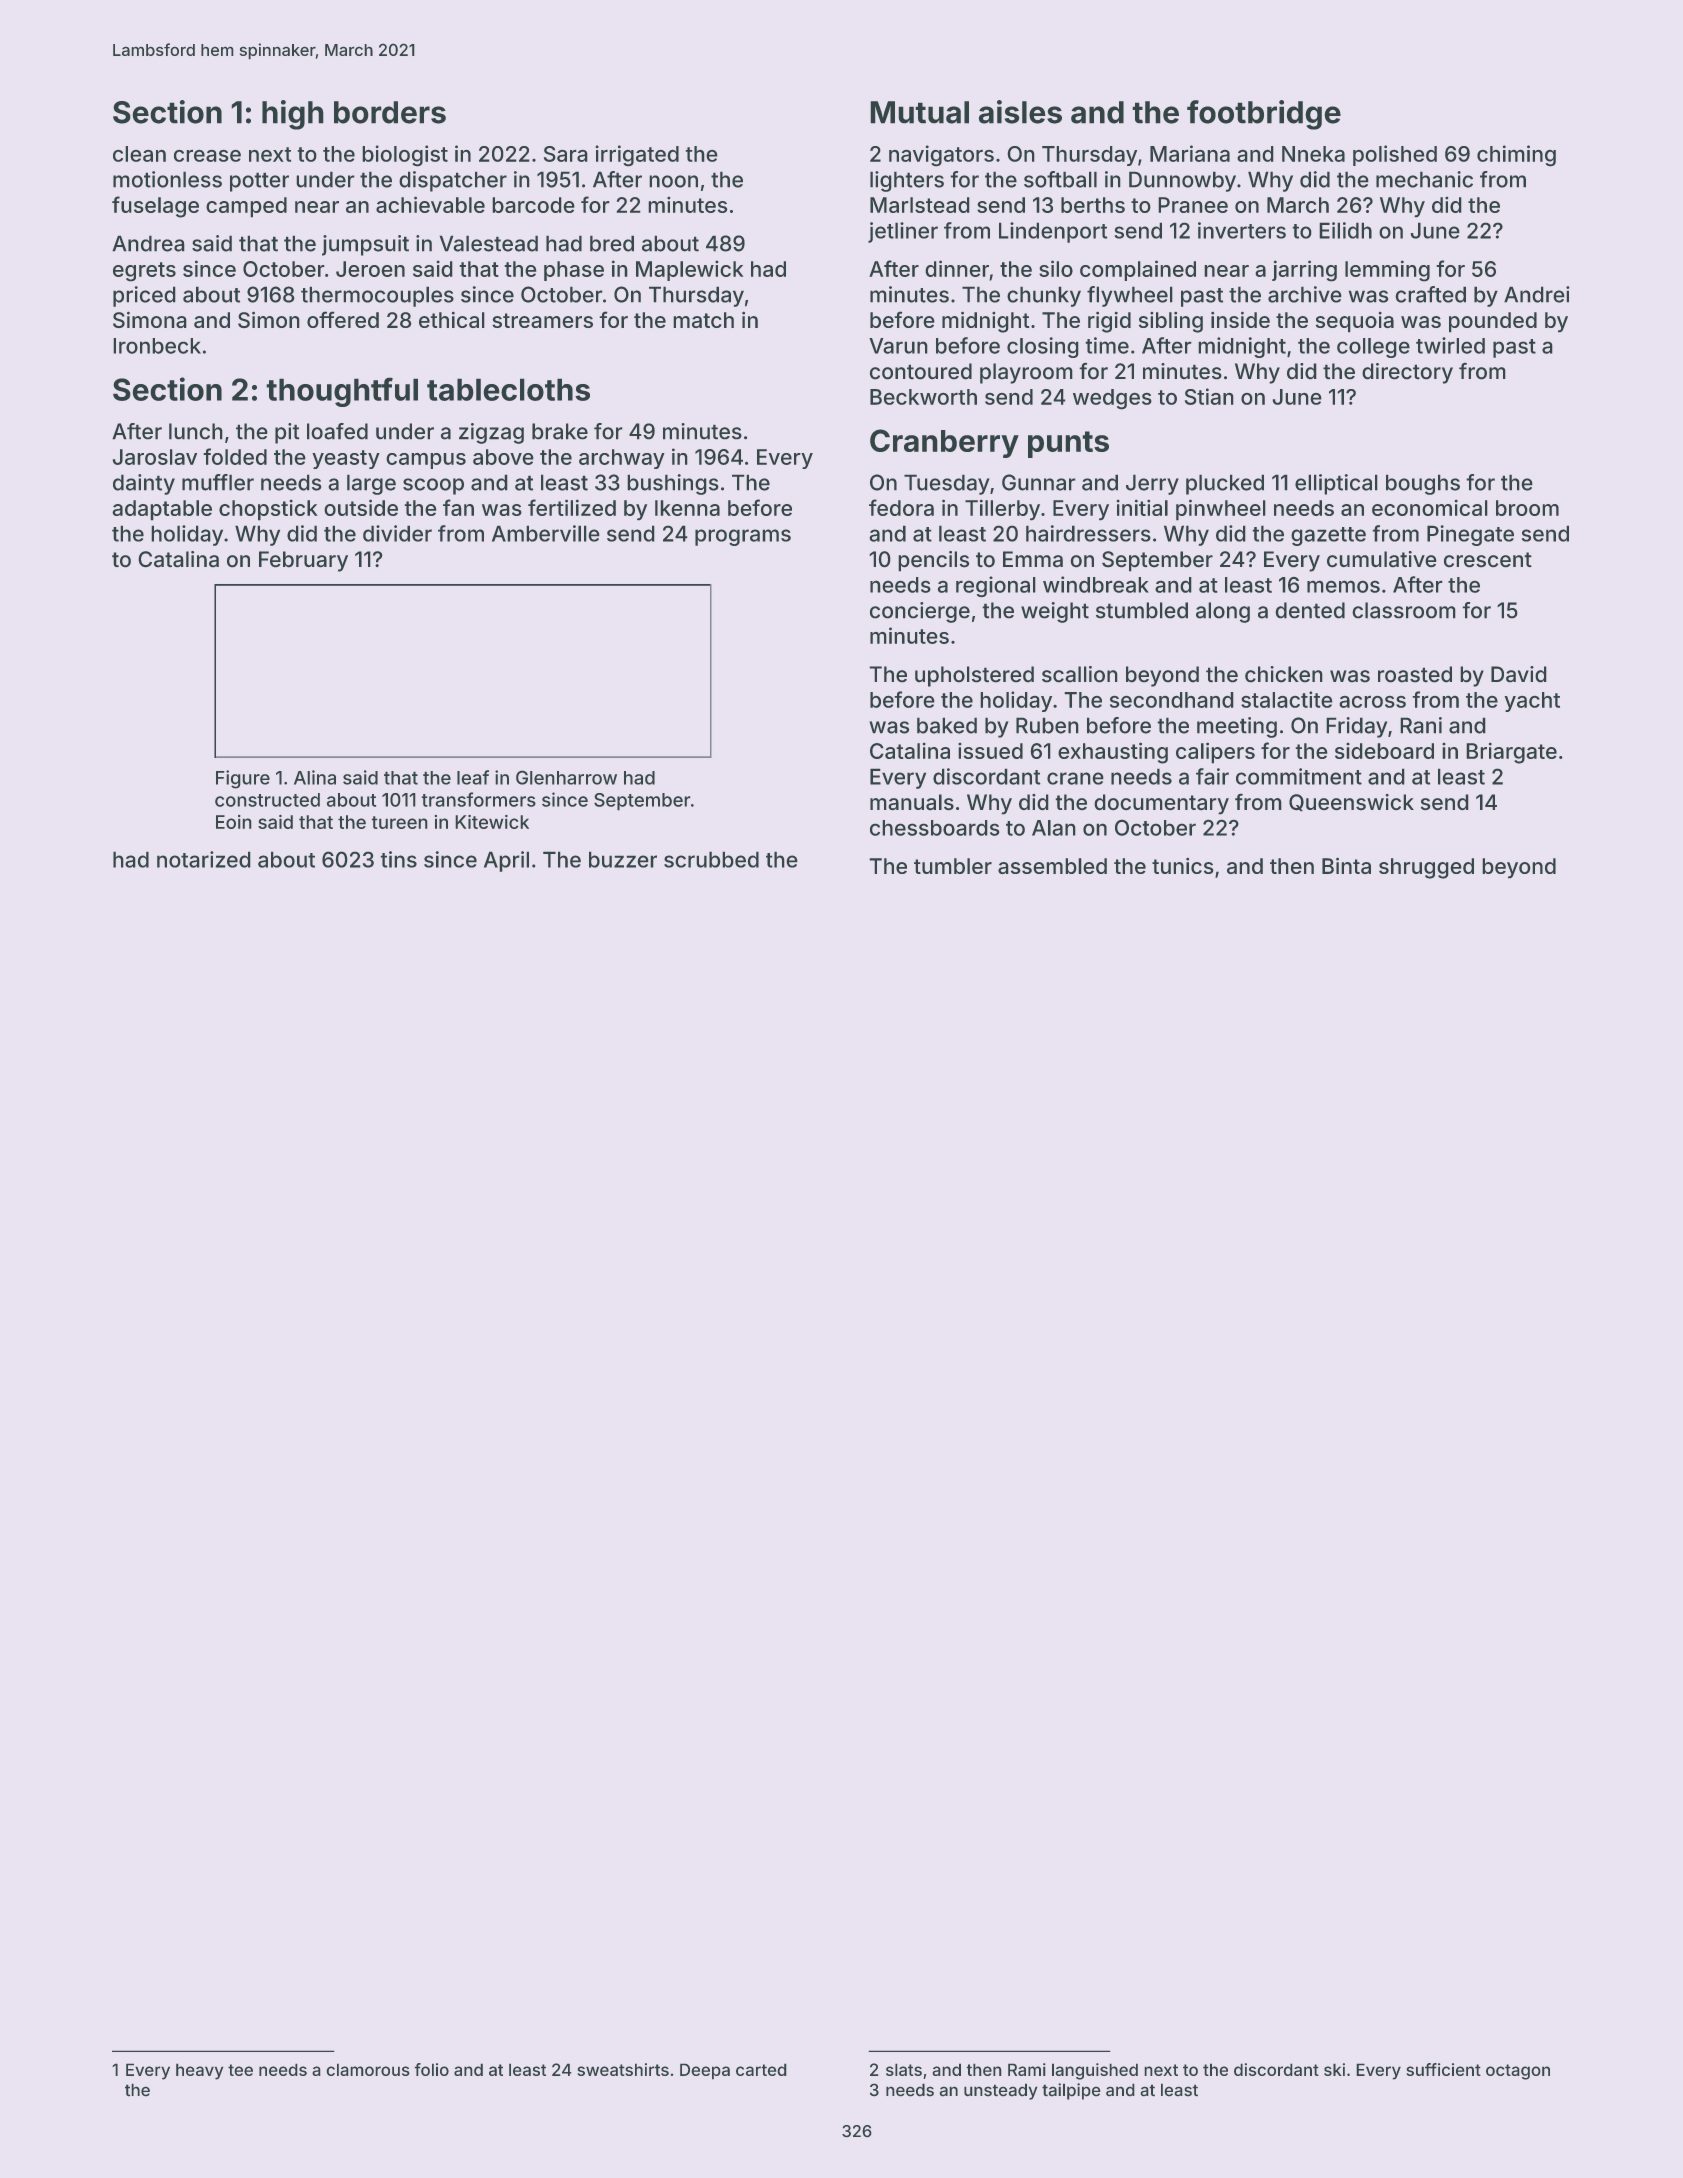  Describe the element at coordinates (1223, 612) in the screenshot. I see `along` at that location.
